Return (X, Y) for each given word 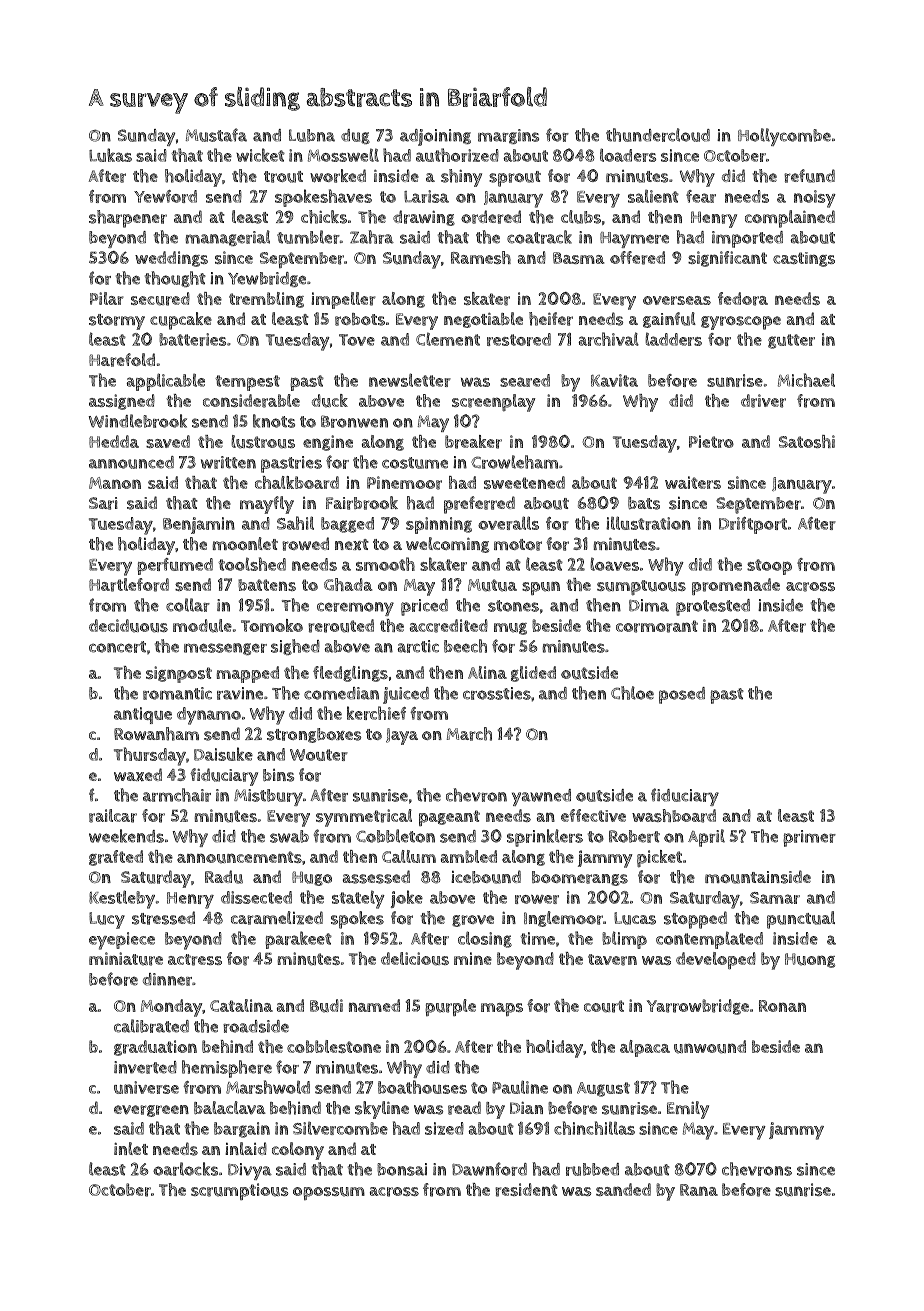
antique (143, 715)
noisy (815, 199)
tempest (247, 383)
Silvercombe (340, 1128)
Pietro (711, 441)
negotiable (483, 320)
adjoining (435, 137)
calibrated (151, 1026)
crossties (497, 693)
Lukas (110, 155)
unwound (710, 1047)
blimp (624, 940)
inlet (131, 1148)
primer (809, 838)
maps (502, 1009)
